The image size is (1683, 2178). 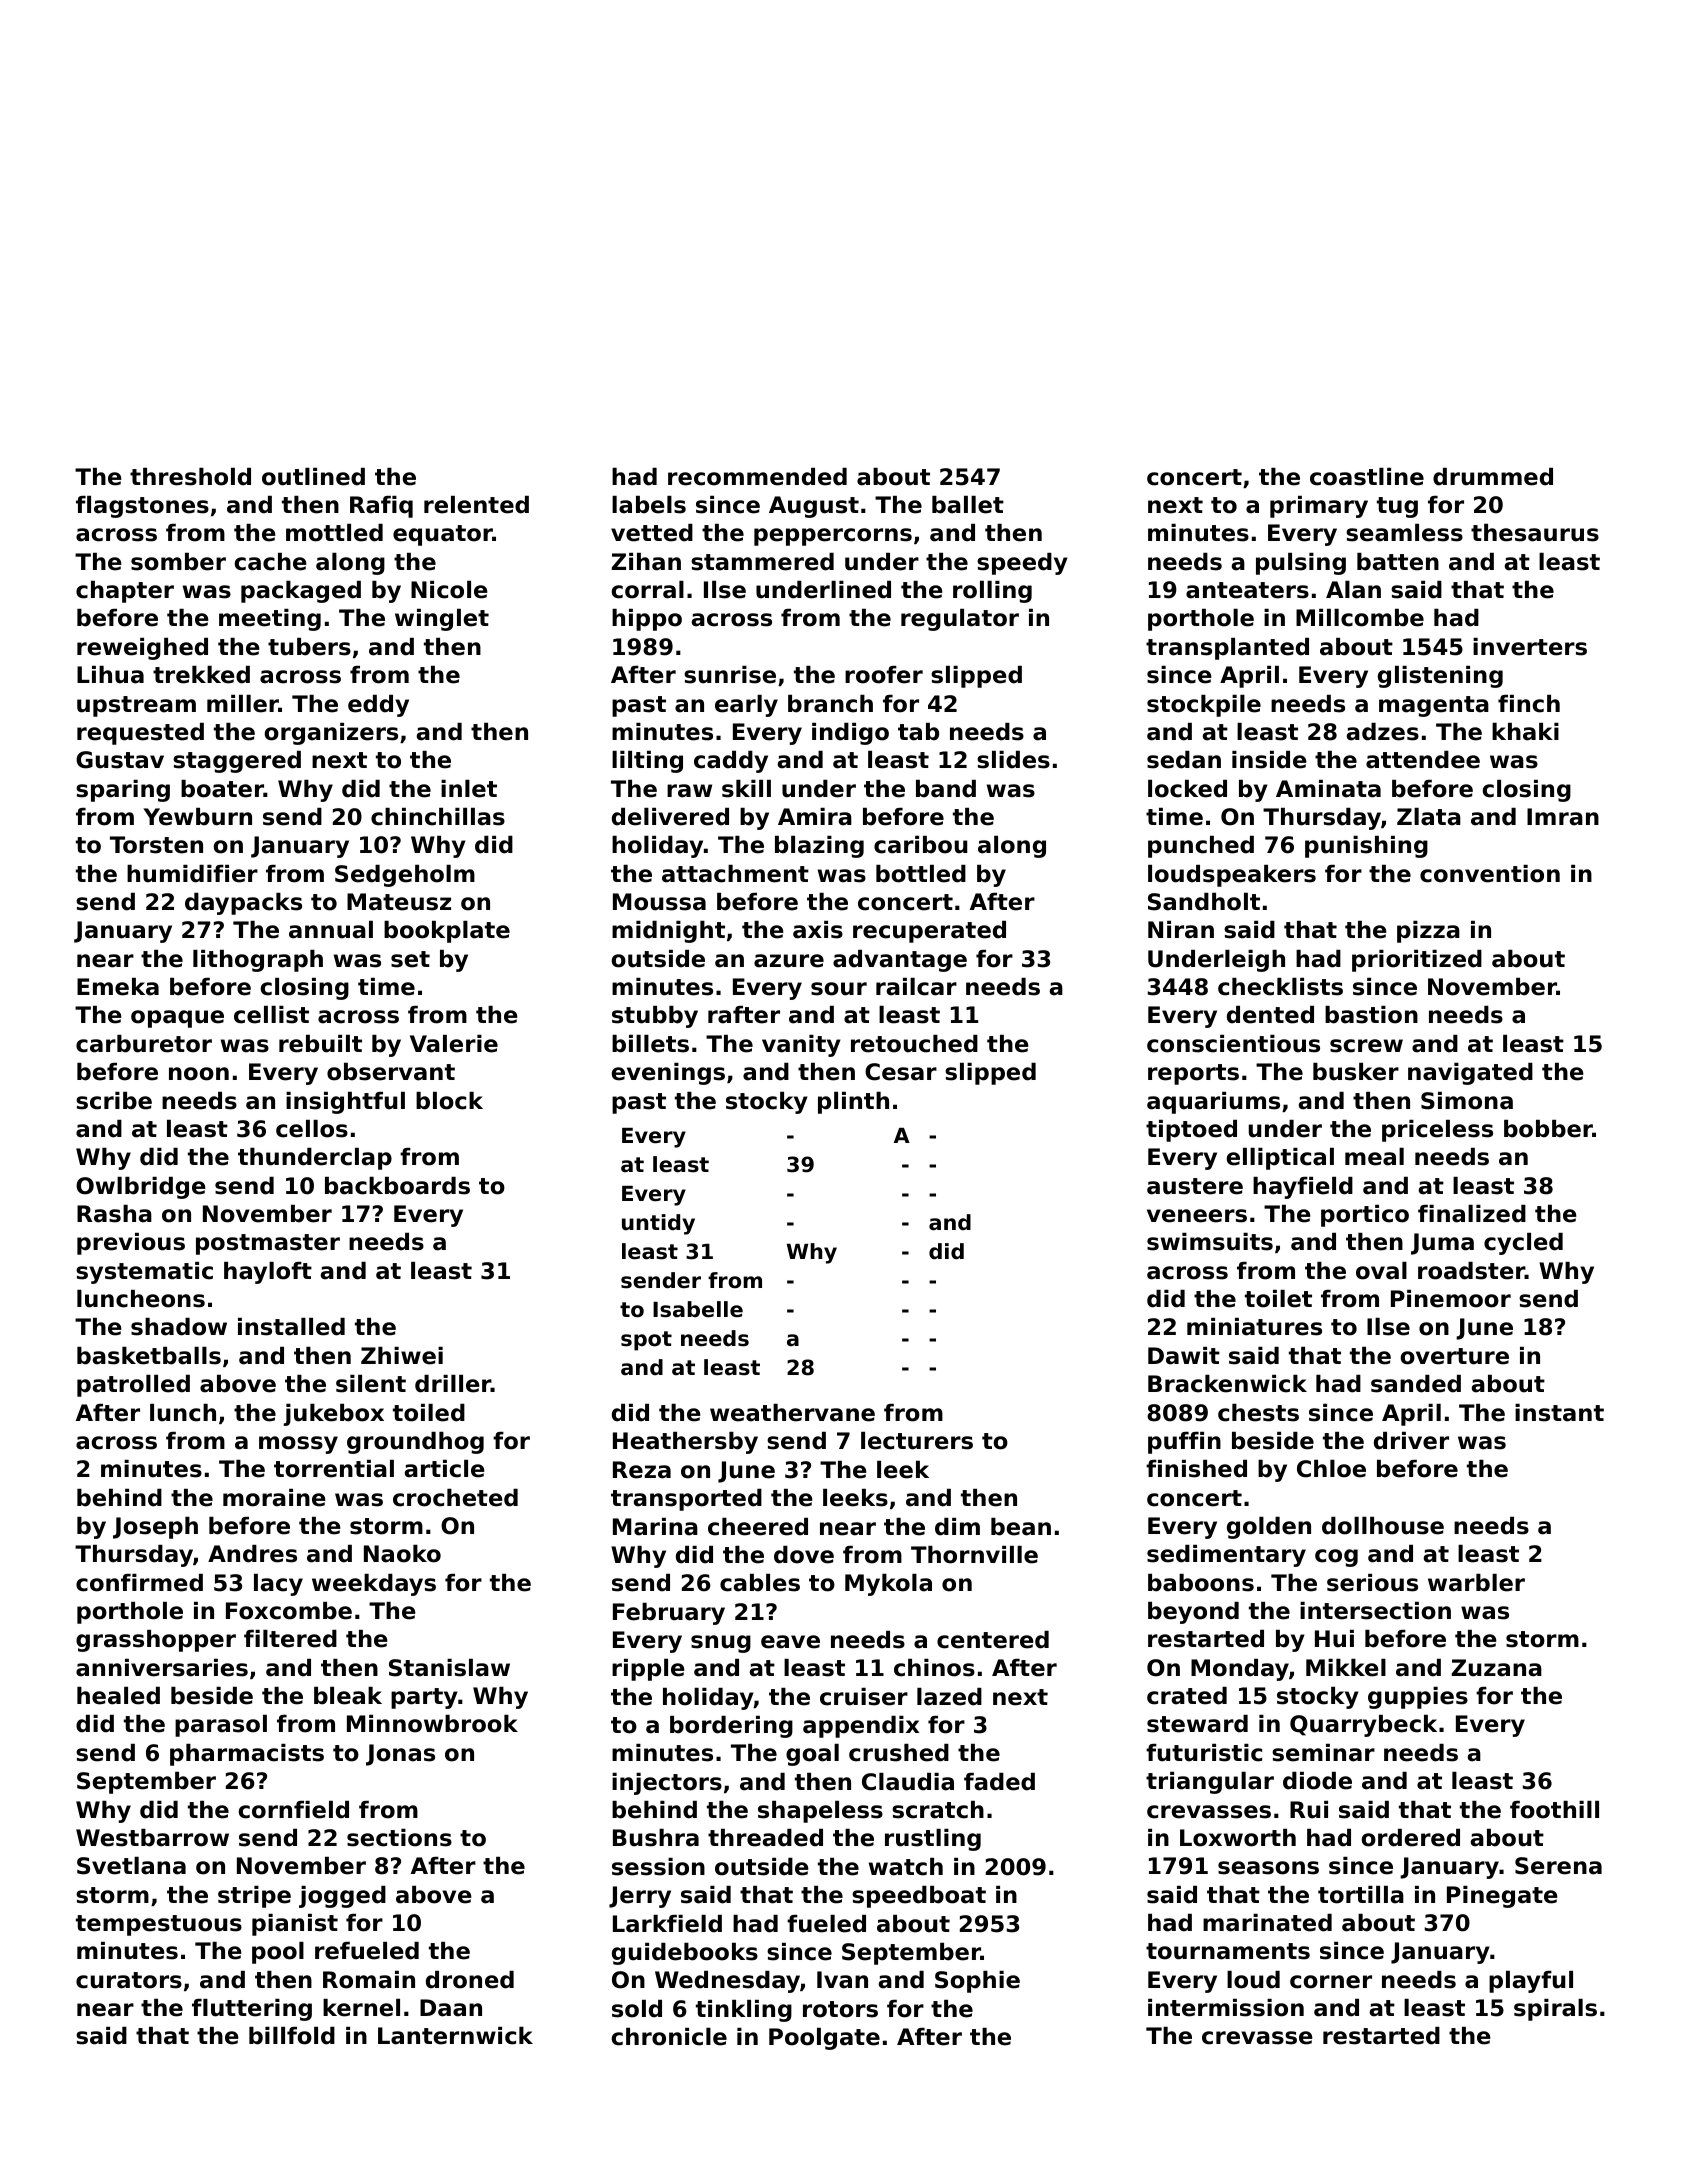 I want to click on cycled, so click(x=1523, y=1244).
